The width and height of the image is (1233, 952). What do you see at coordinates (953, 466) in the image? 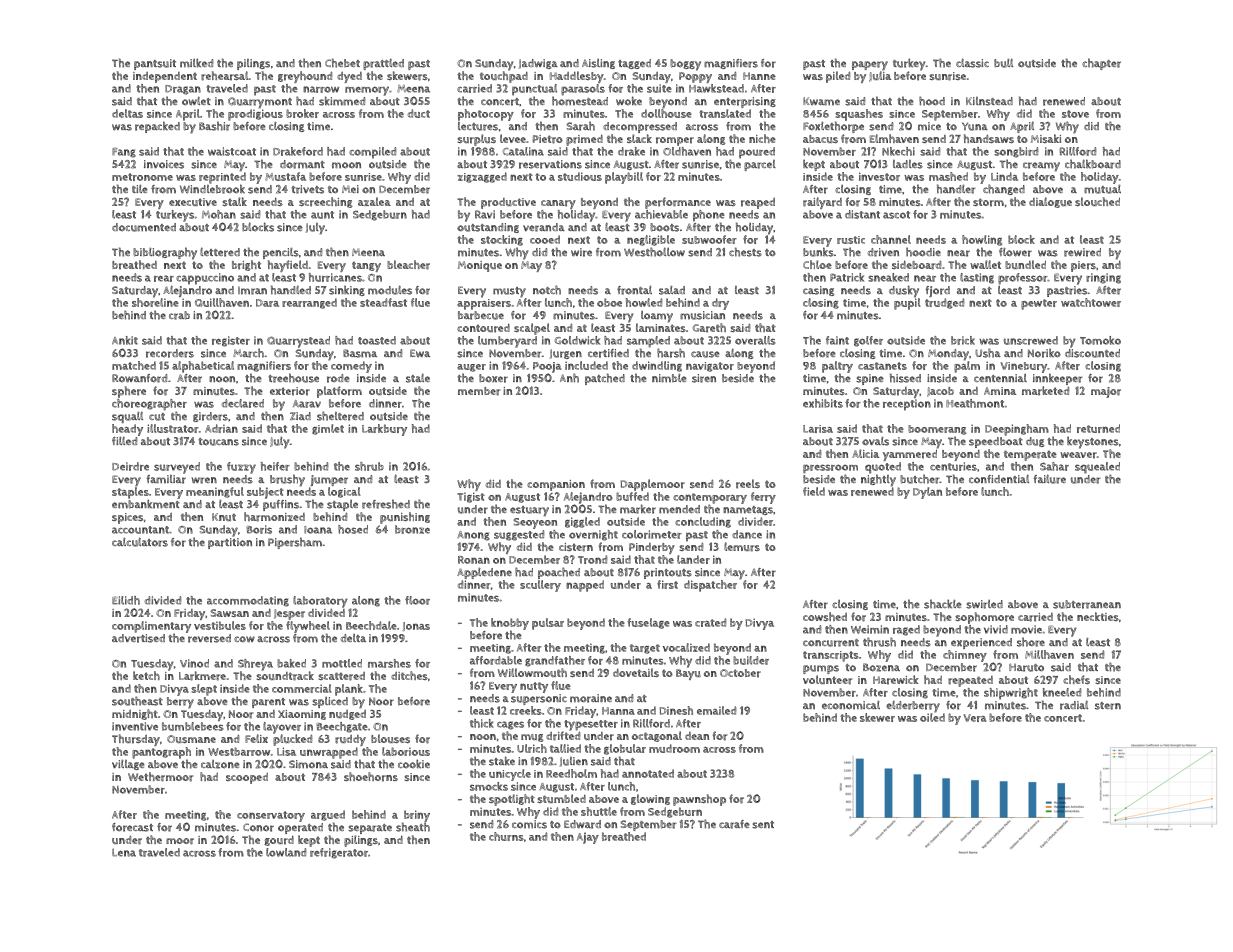
I see `centuries` at bounding box center [953, 466].
